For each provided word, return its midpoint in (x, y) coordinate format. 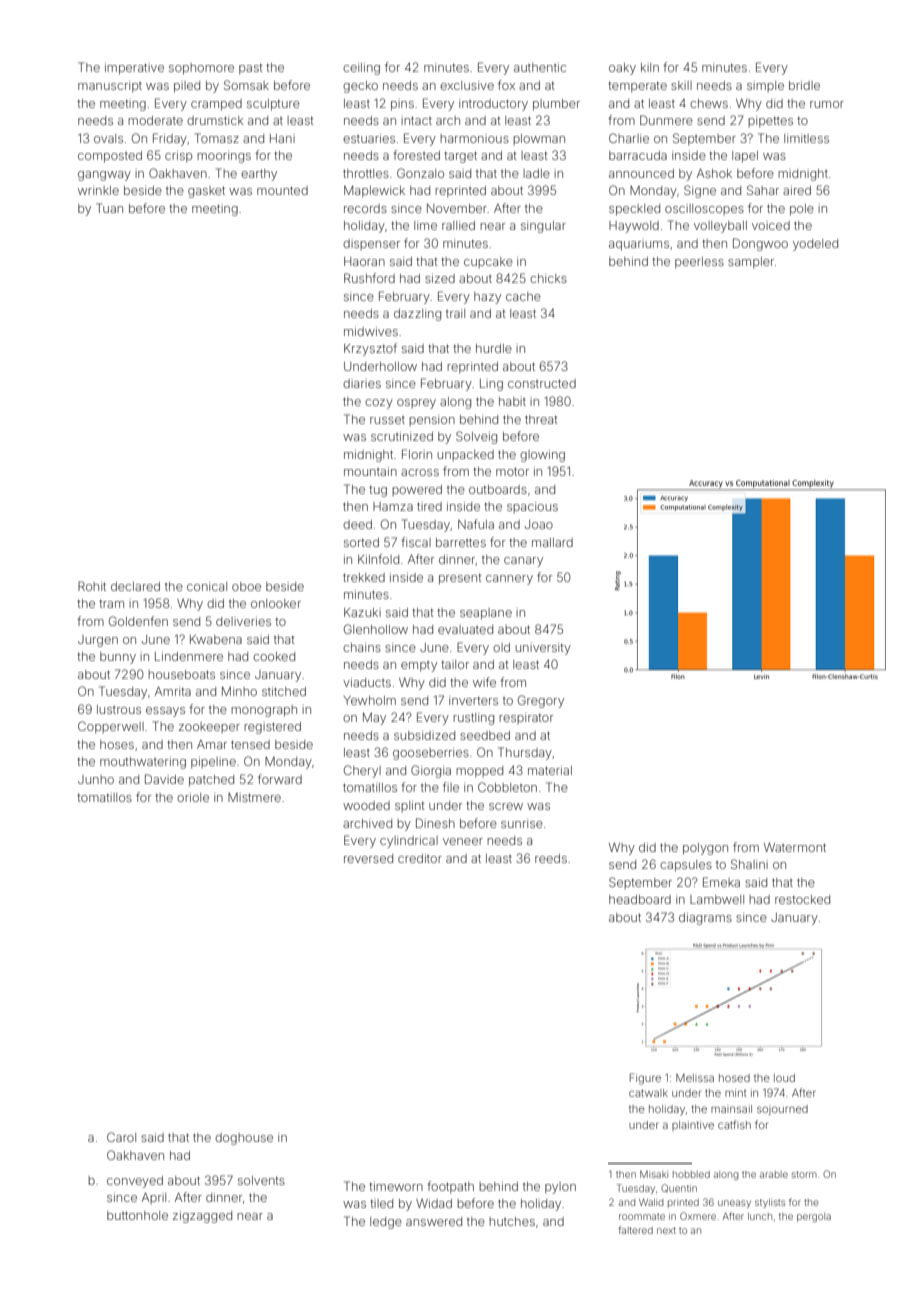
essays (165, 712)
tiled (381, 1203)
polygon (705, 849)
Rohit (92, 586)
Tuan (109, 208)
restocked (802, 899)
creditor (420, 858)
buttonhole (137, 1215)
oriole (193, 797)
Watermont (795, 847)
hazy (487, 298)
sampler (751, 263)
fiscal (416, 542)
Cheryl (362, 771)
